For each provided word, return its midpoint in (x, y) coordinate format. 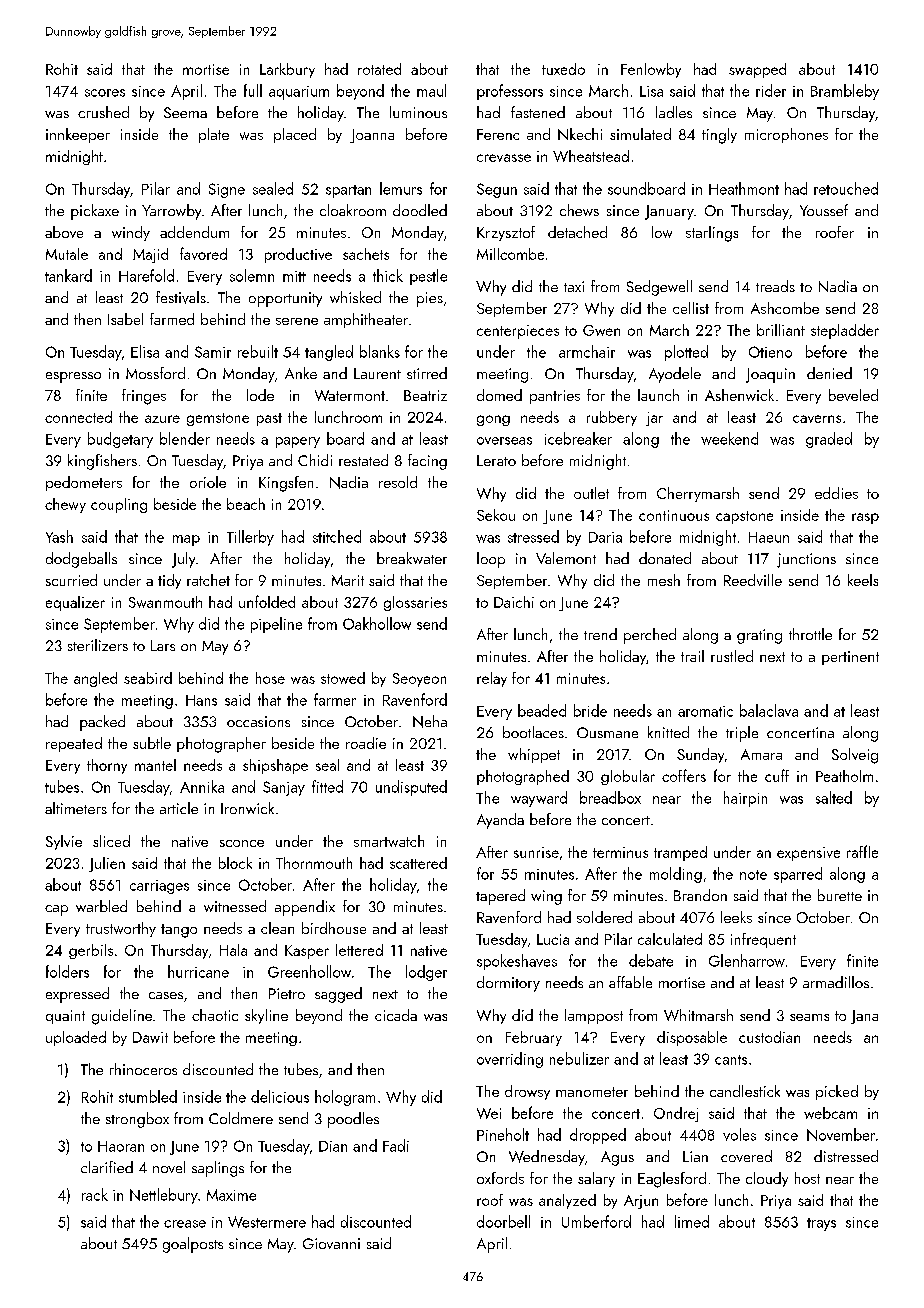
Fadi (396, 1145)
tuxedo (563, 69)
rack (95, 1194)
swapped (757, 70)
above (64, 232)
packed (102, 723)
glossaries (415, 603)
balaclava (769, 710)
